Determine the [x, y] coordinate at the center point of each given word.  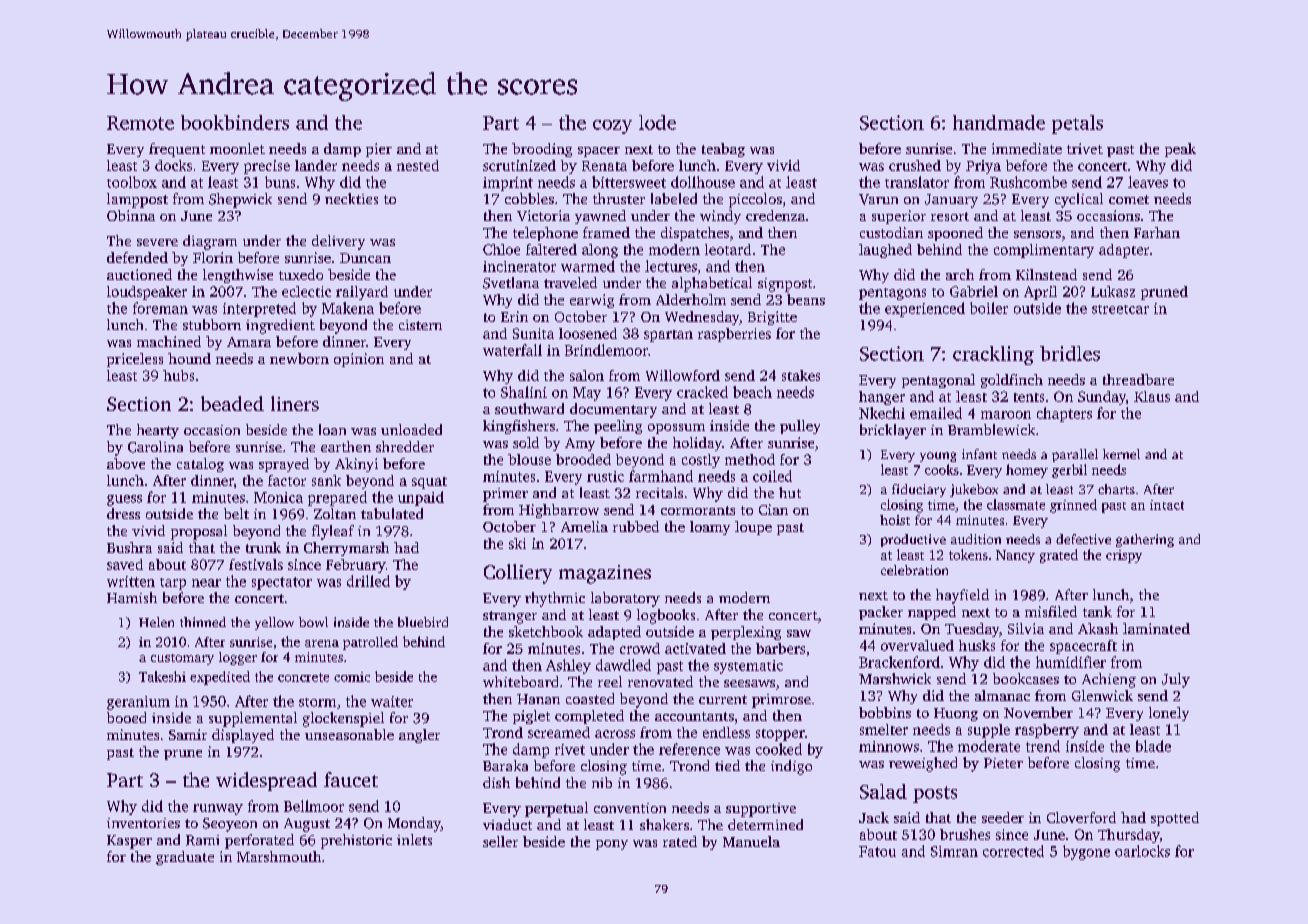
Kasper [129, 842]
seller [500, 841]
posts [935, 794]
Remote [140, 123]
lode [657, 122]
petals [1077, 124]
